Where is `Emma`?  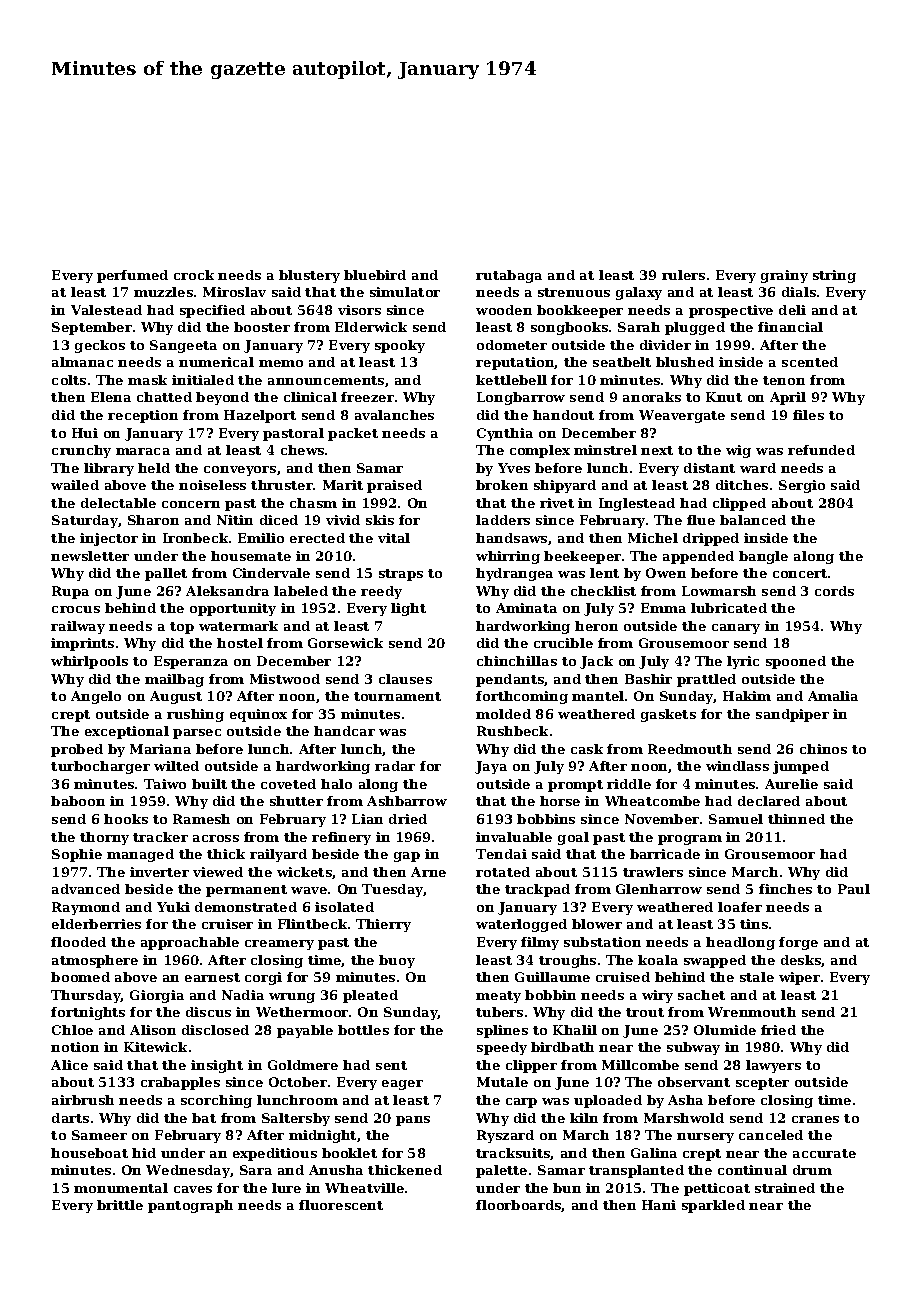
Emma is located at coordinates (663, 608).
